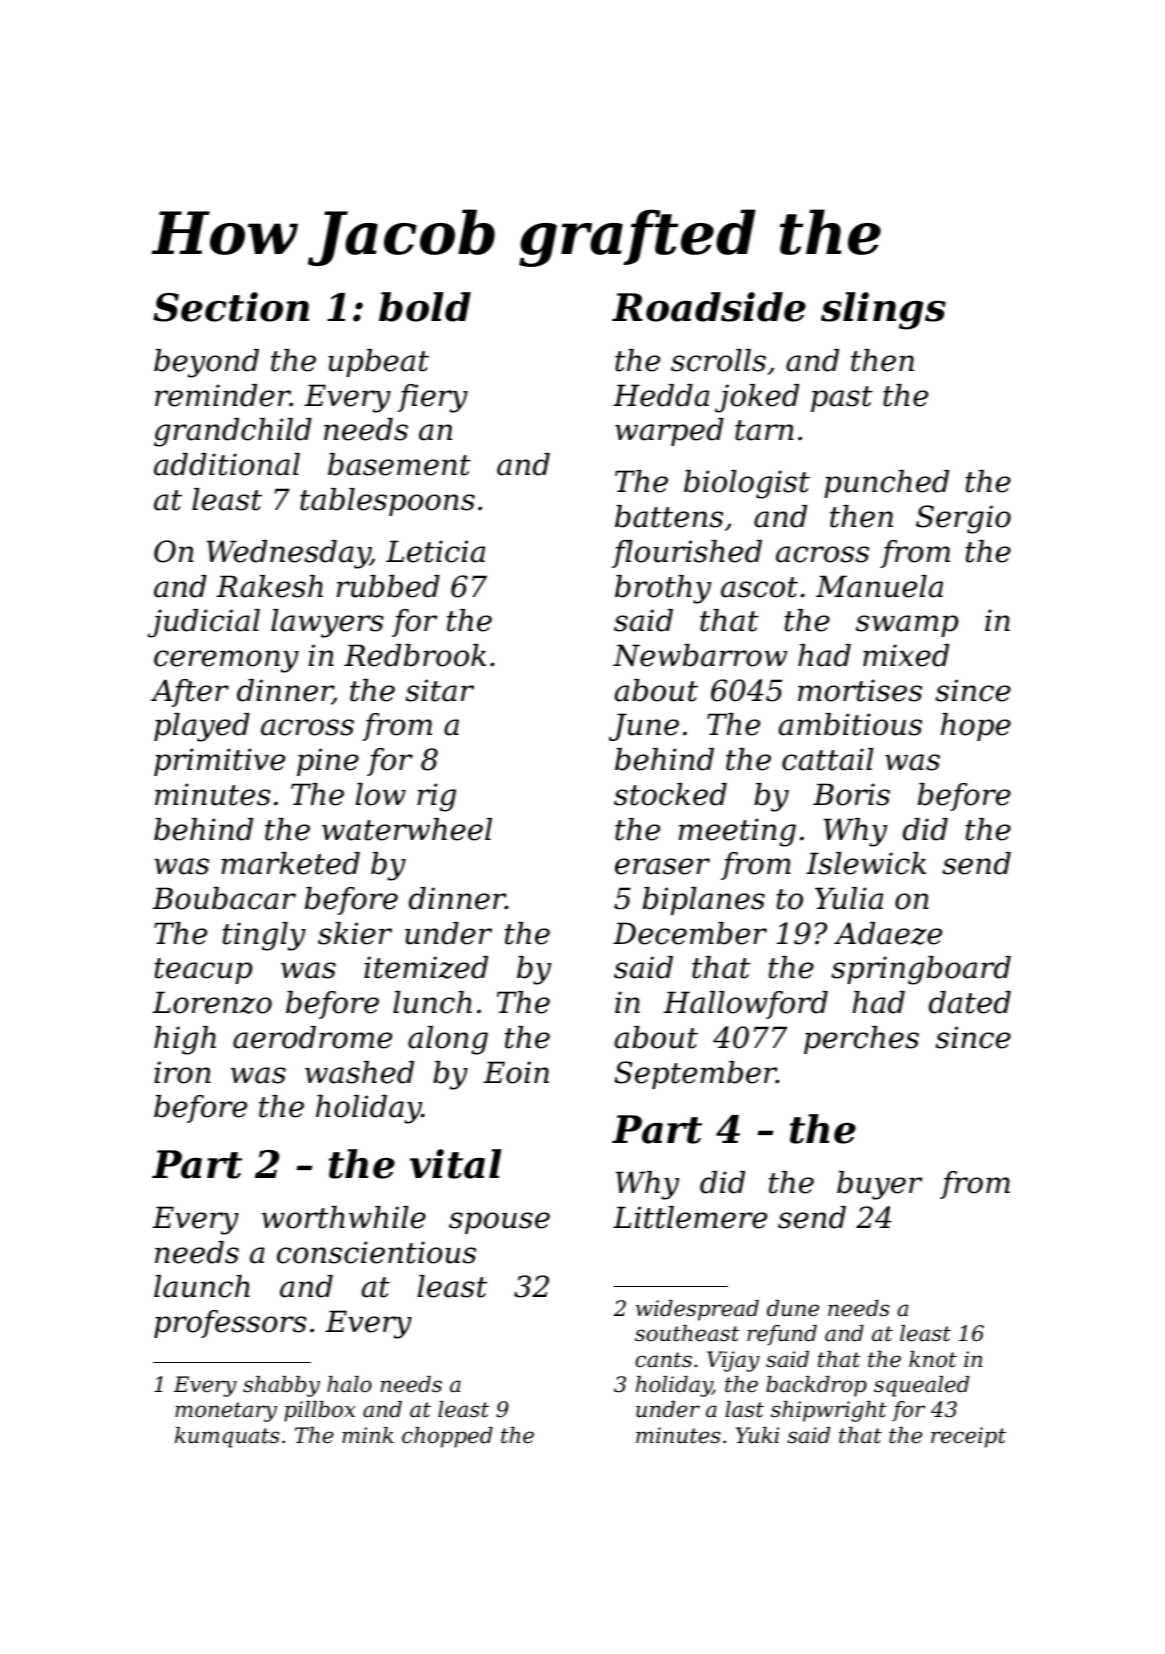 This screenshot has height=1654, width=1165. I want to click on halo, so click(349, 1384).
